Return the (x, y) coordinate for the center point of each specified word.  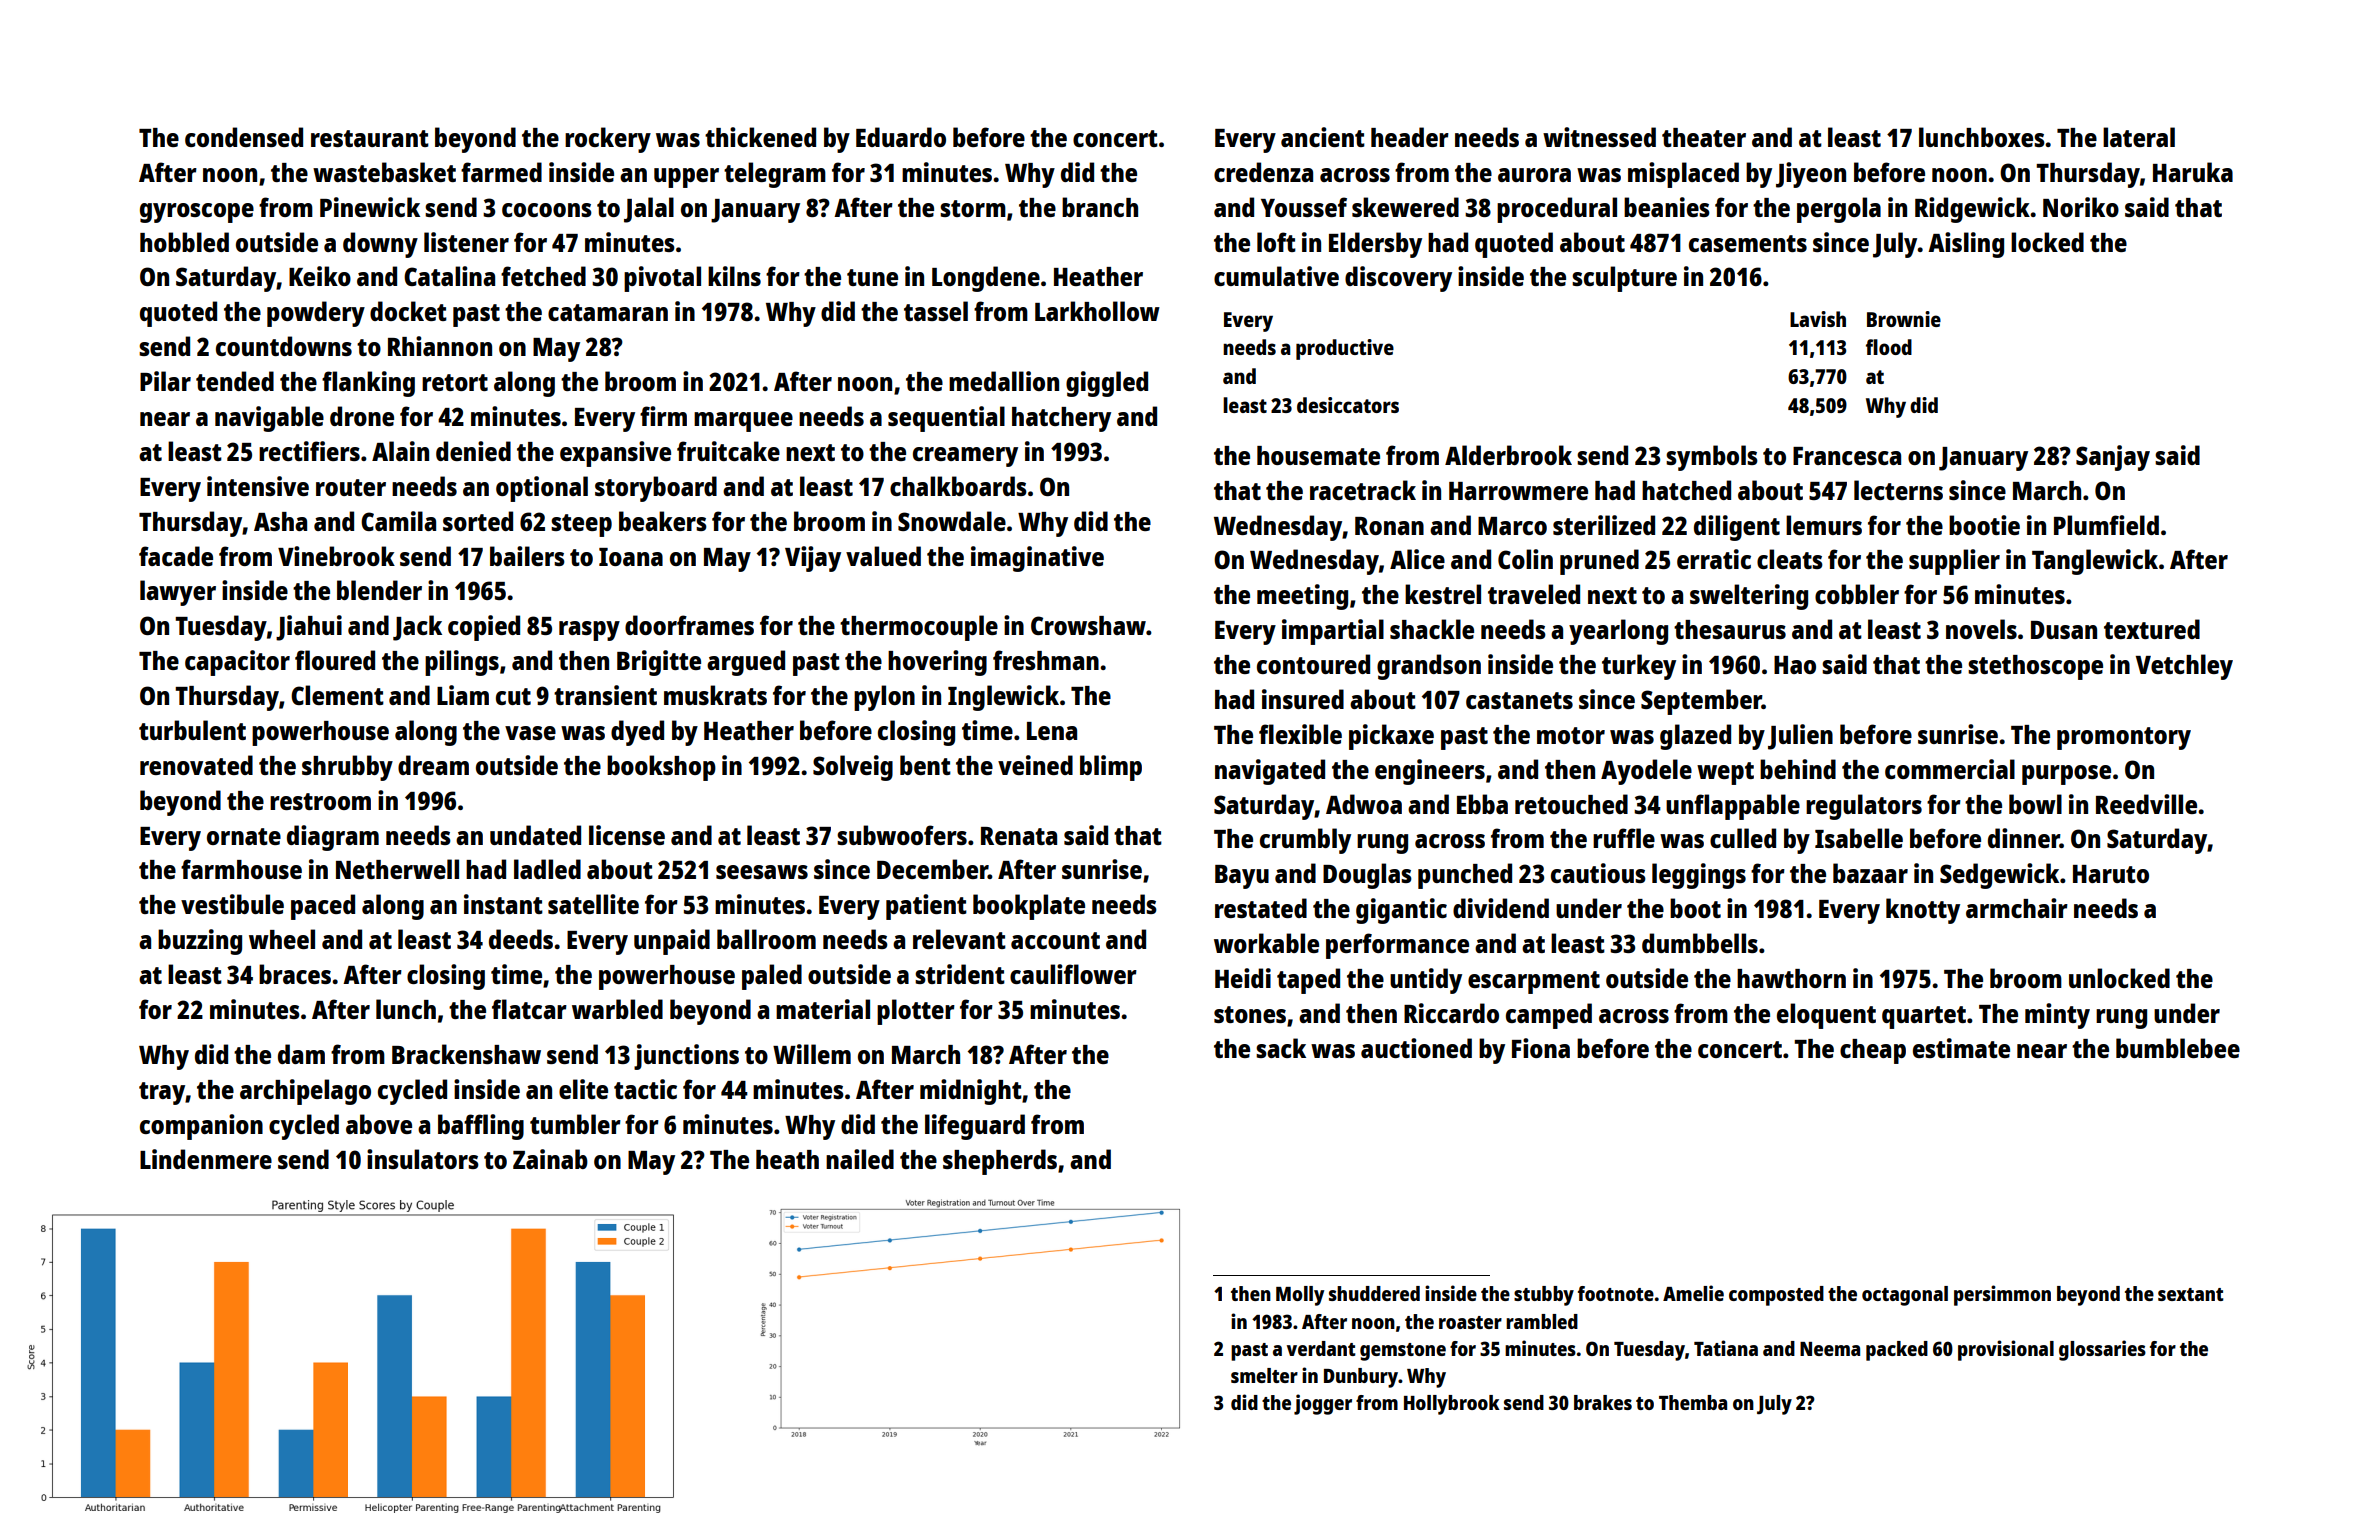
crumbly (1305, 841)
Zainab (550, 1159)
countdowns (284, 346)
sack (1281, 1048)
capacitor (237, 663)
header (1410, 137)
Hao (1795, 665)
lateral (2139, 137)
